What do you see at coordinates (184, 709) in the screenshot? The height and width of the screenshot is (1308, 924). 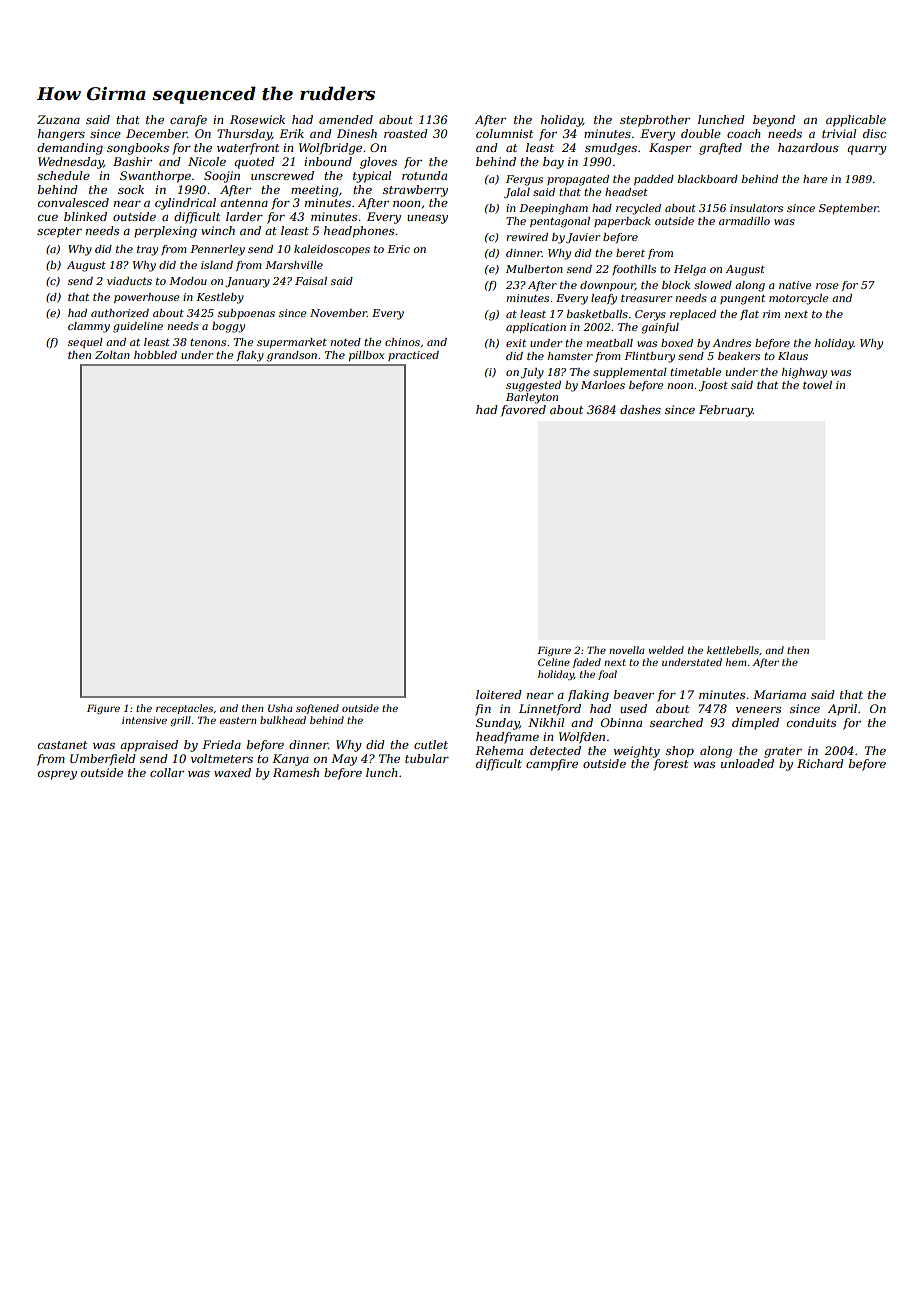 I see `receptacles` at bounding box center [184, 709].
